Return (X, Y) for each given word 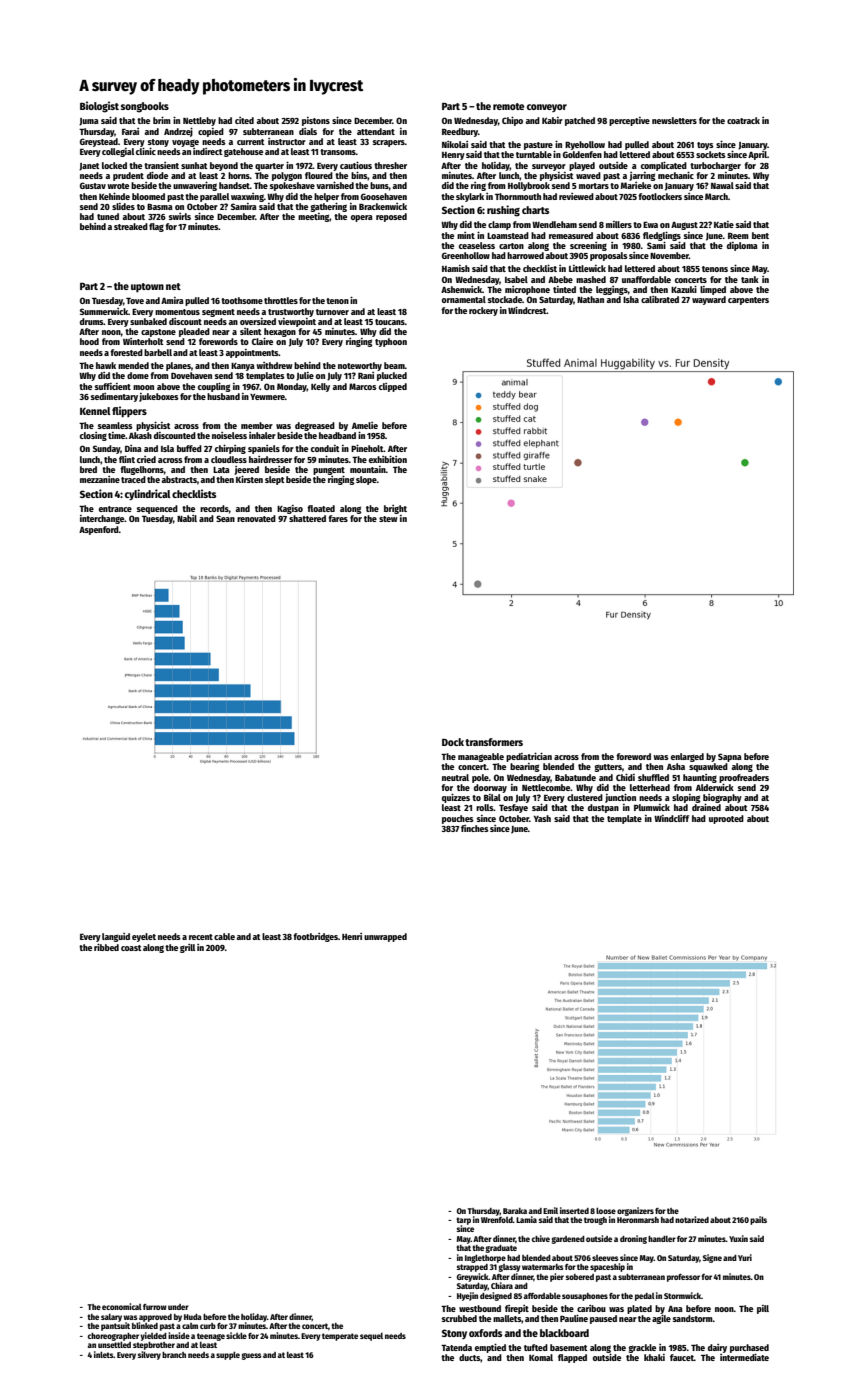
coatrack (743, 120)
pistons (316, 121)
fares (338, 518)
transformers (494, 742)
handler (662, 1239)
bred (88, 469)
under (178, 1307)
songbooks (145, 107)
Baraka (515, 1211)
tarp (463, 1221)
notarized (692, 1219)
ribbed (106, 947)
